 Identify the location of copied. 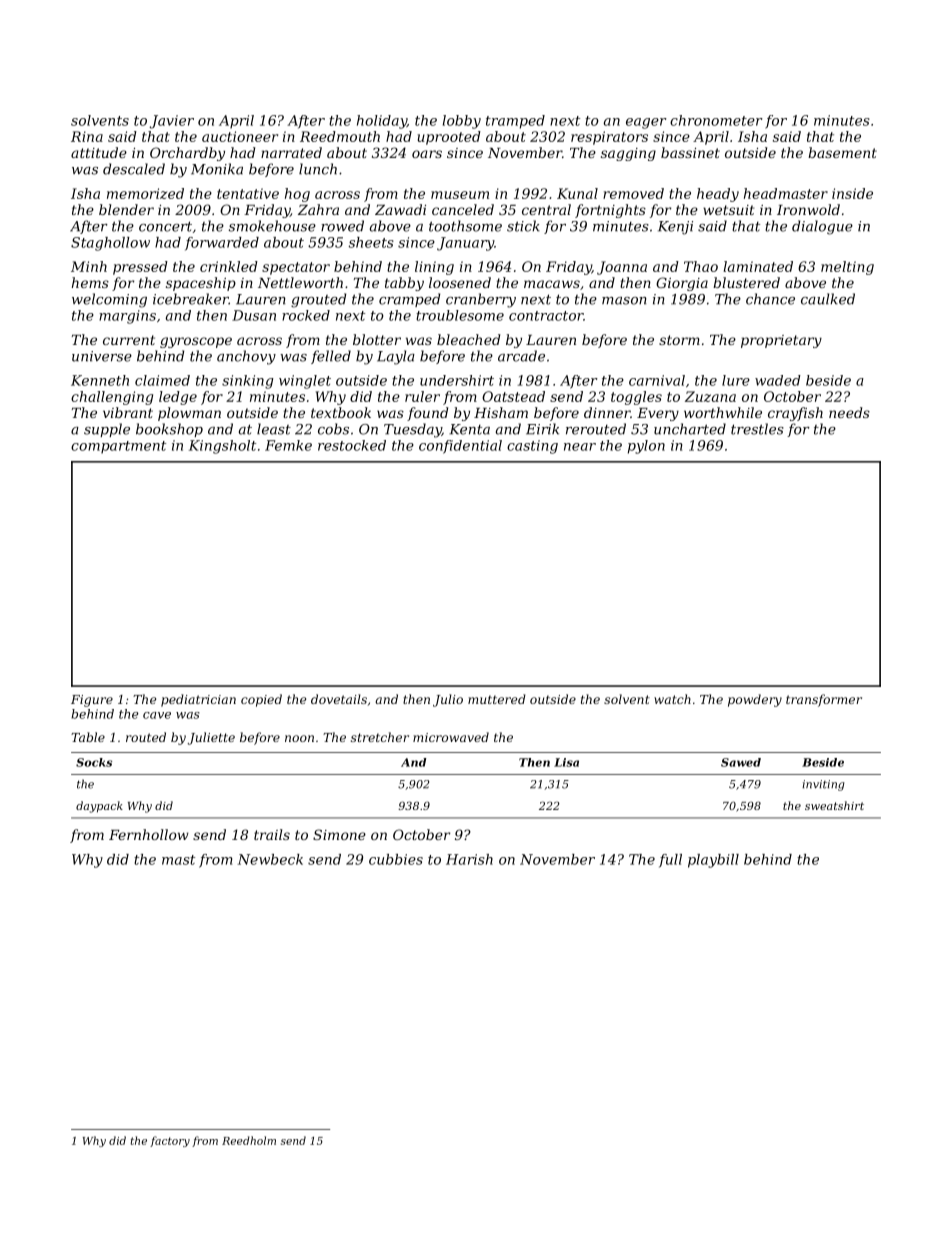
(261, 700).
